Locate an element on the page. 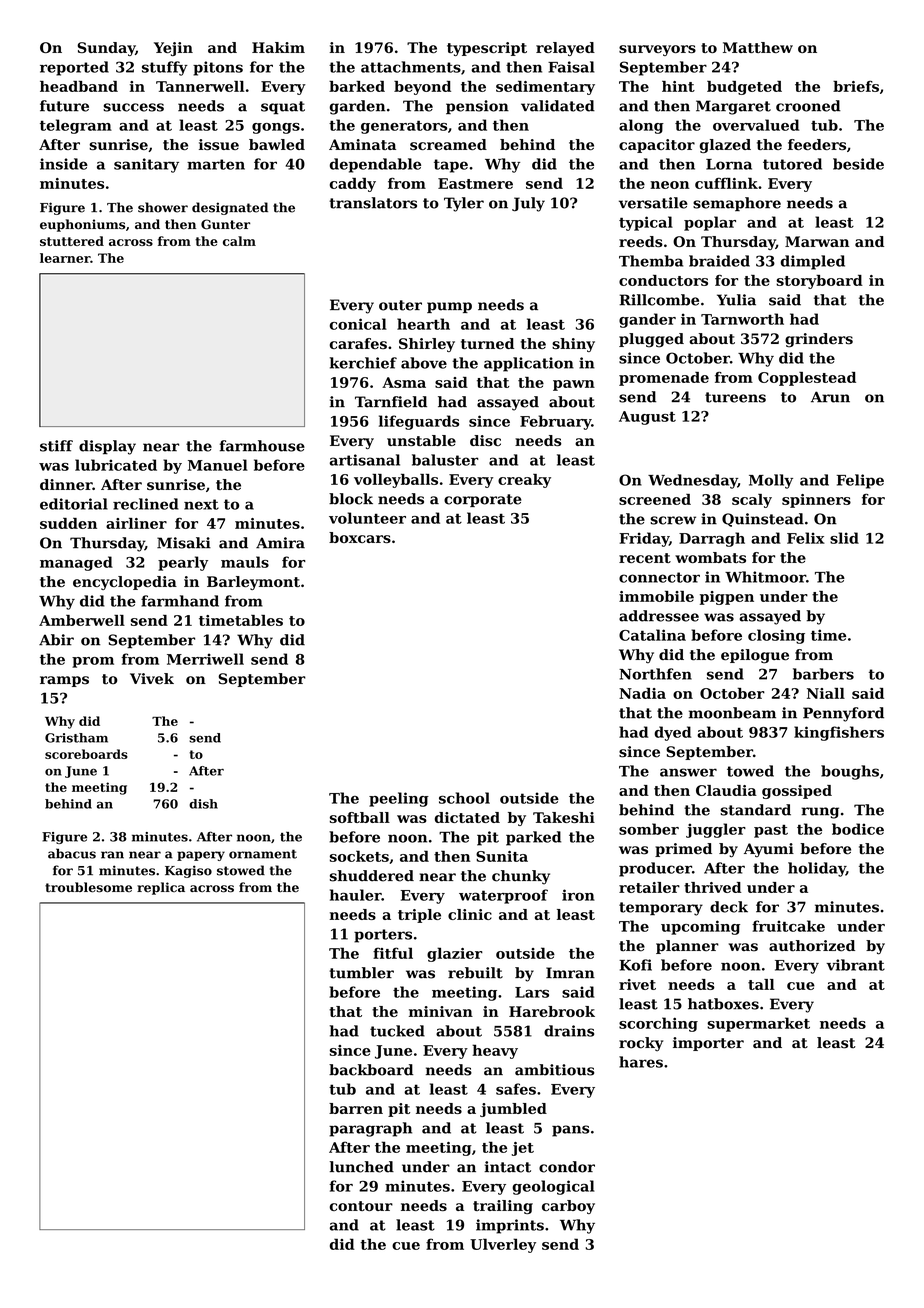  Tyler is located at coordinates (464, 204).
